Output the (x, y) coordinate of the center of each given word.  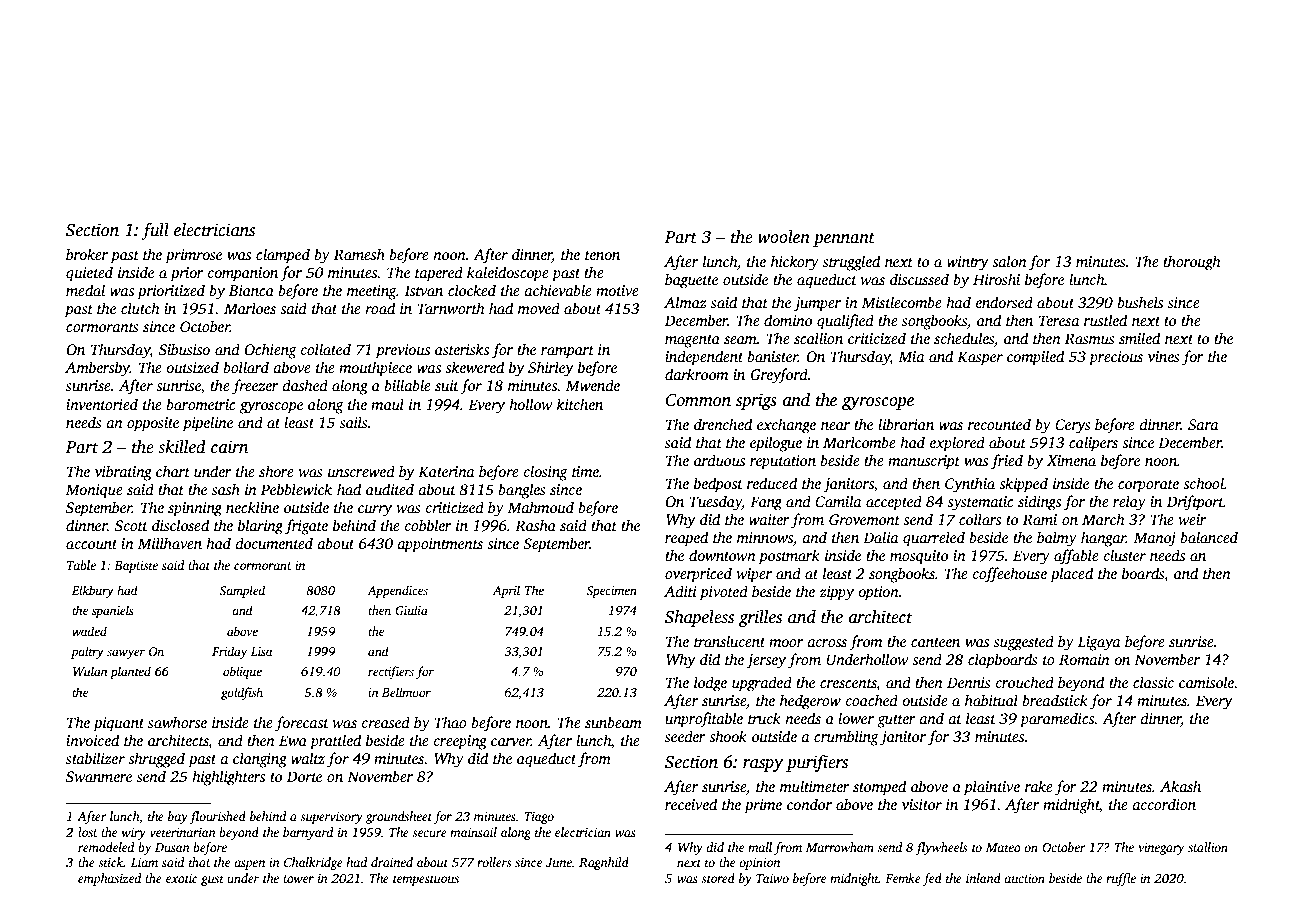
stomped (879, 788)
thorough (1192, 263)
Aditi (680, 591)
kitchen (580, 404)
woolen (784, 237)
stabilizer (95, 758)
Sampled (242, 591)
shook (728, 736)
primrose (193, 256)
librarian (906, 424)
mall (760, 847)
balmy (1057, 539)
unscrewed (361, 471)
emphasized (110, 879)
